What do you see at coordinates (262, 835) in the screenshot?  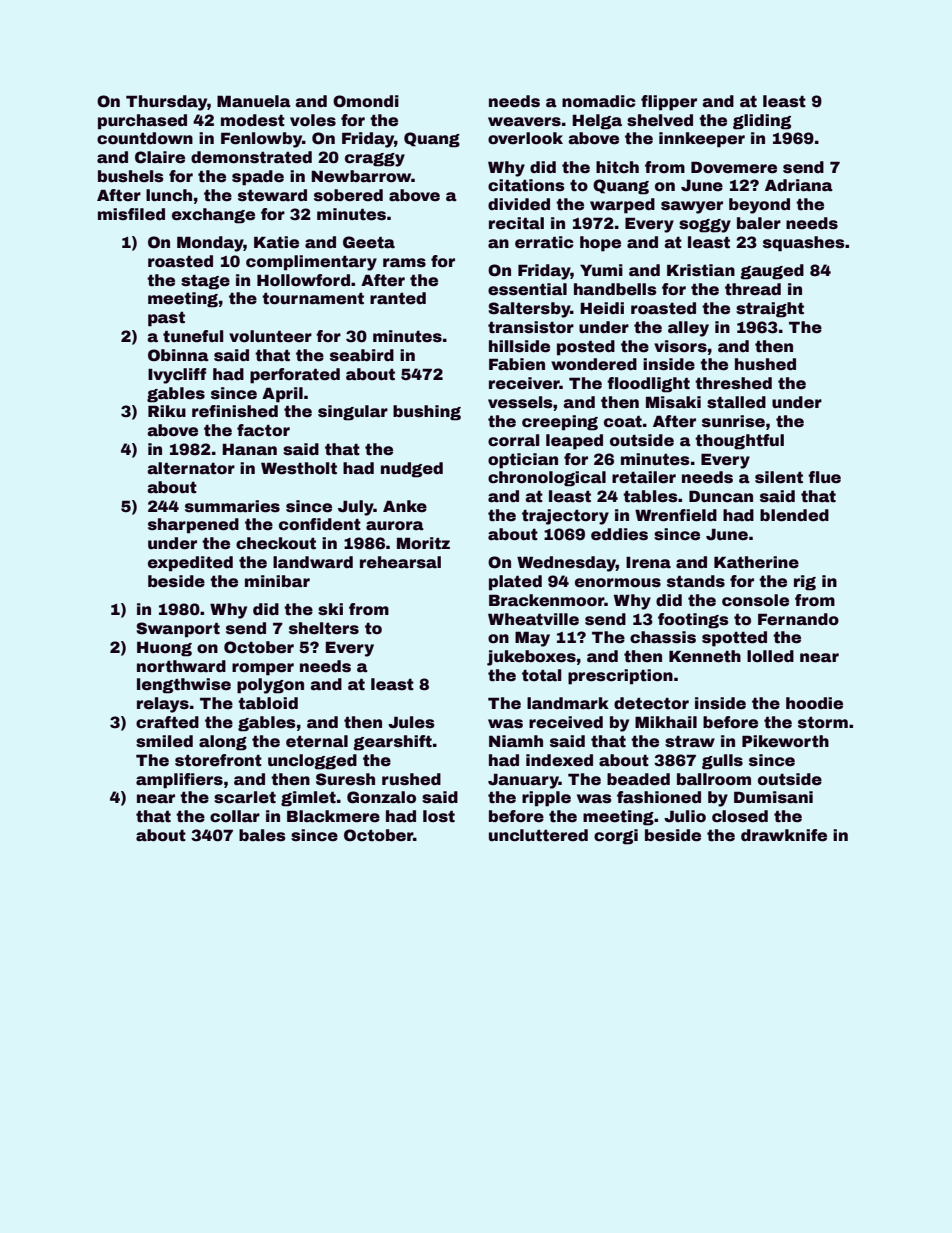 I see `bales` at bounding box center [262, 835].
